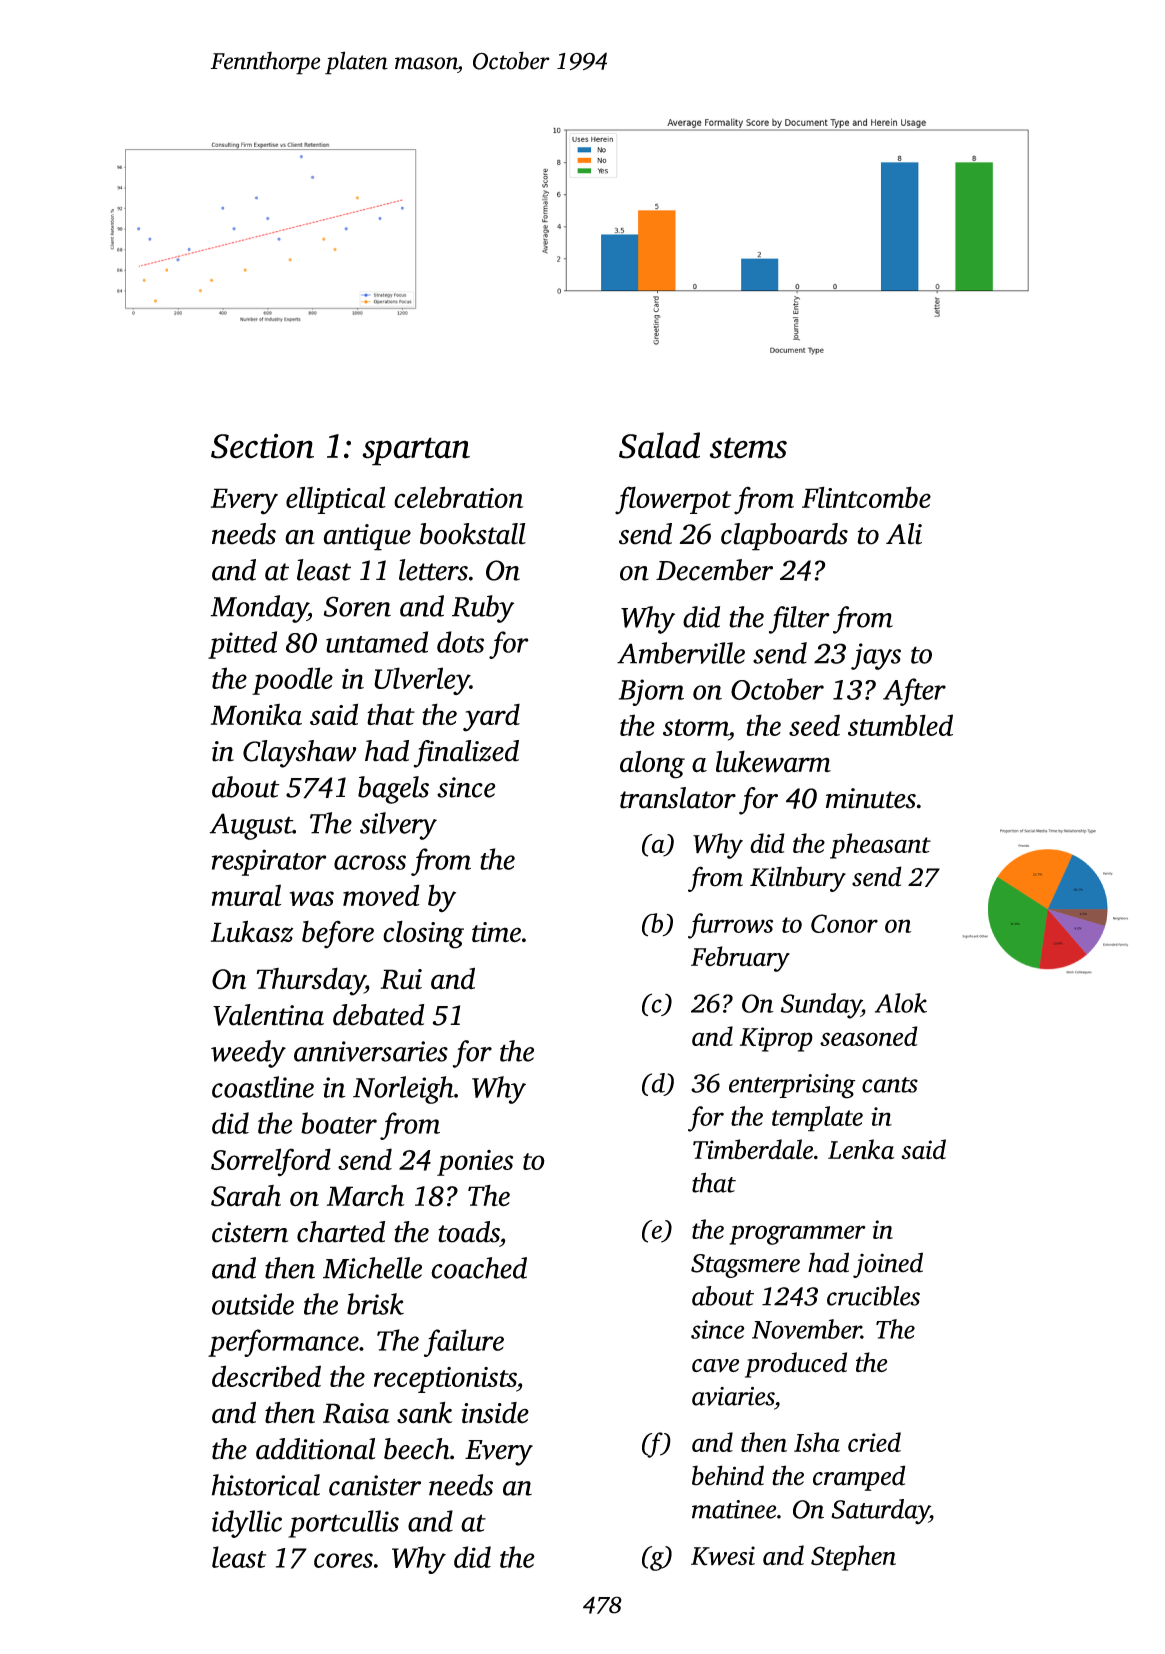 Image resolution: width=1165 pixels, height=1654 pixels. I want to click on Stagsmere, so click(745, 1266).
